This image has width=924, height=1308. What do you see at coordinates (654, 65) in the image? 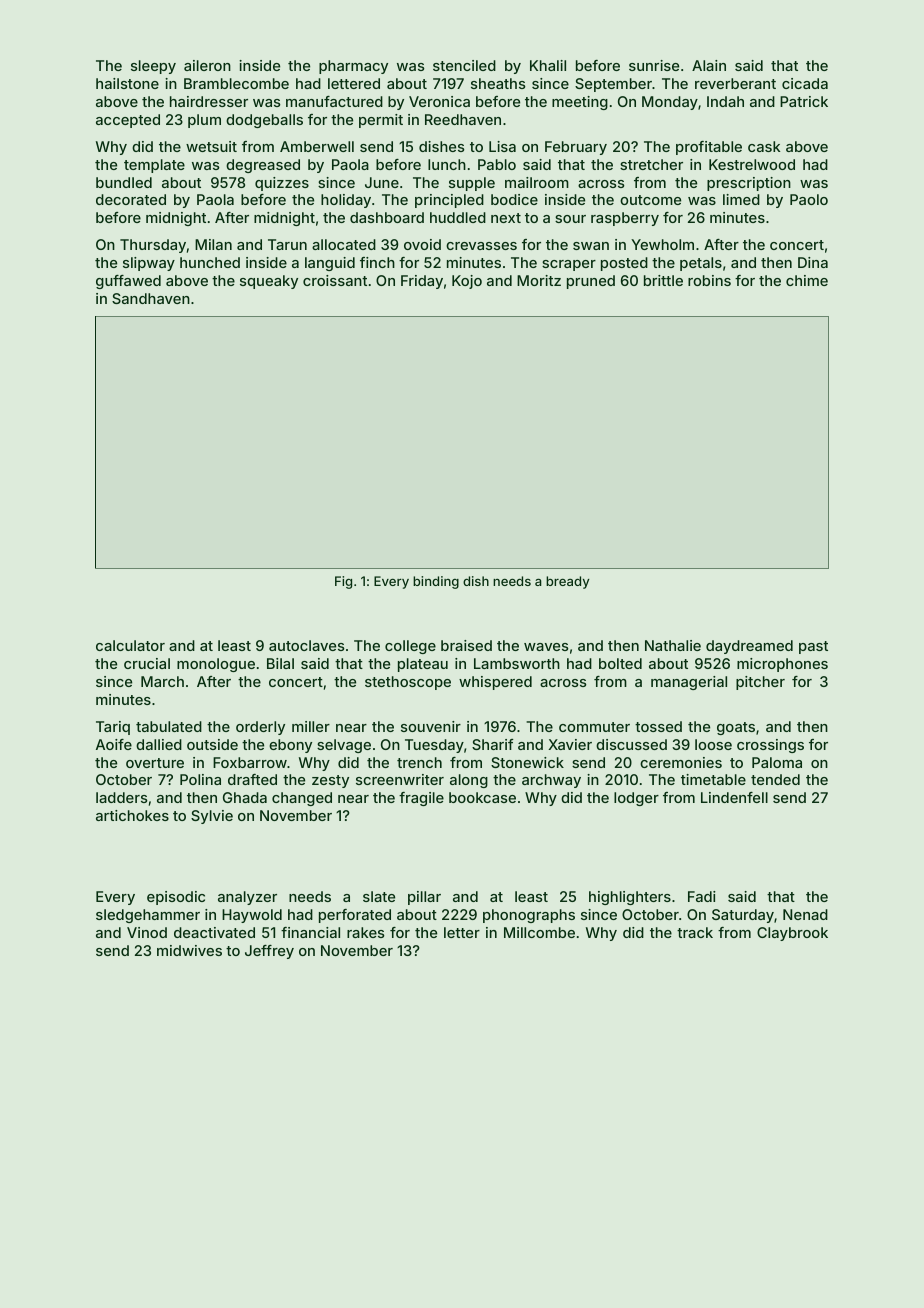
I see `sunrise` at bounding box center [654, 65].
